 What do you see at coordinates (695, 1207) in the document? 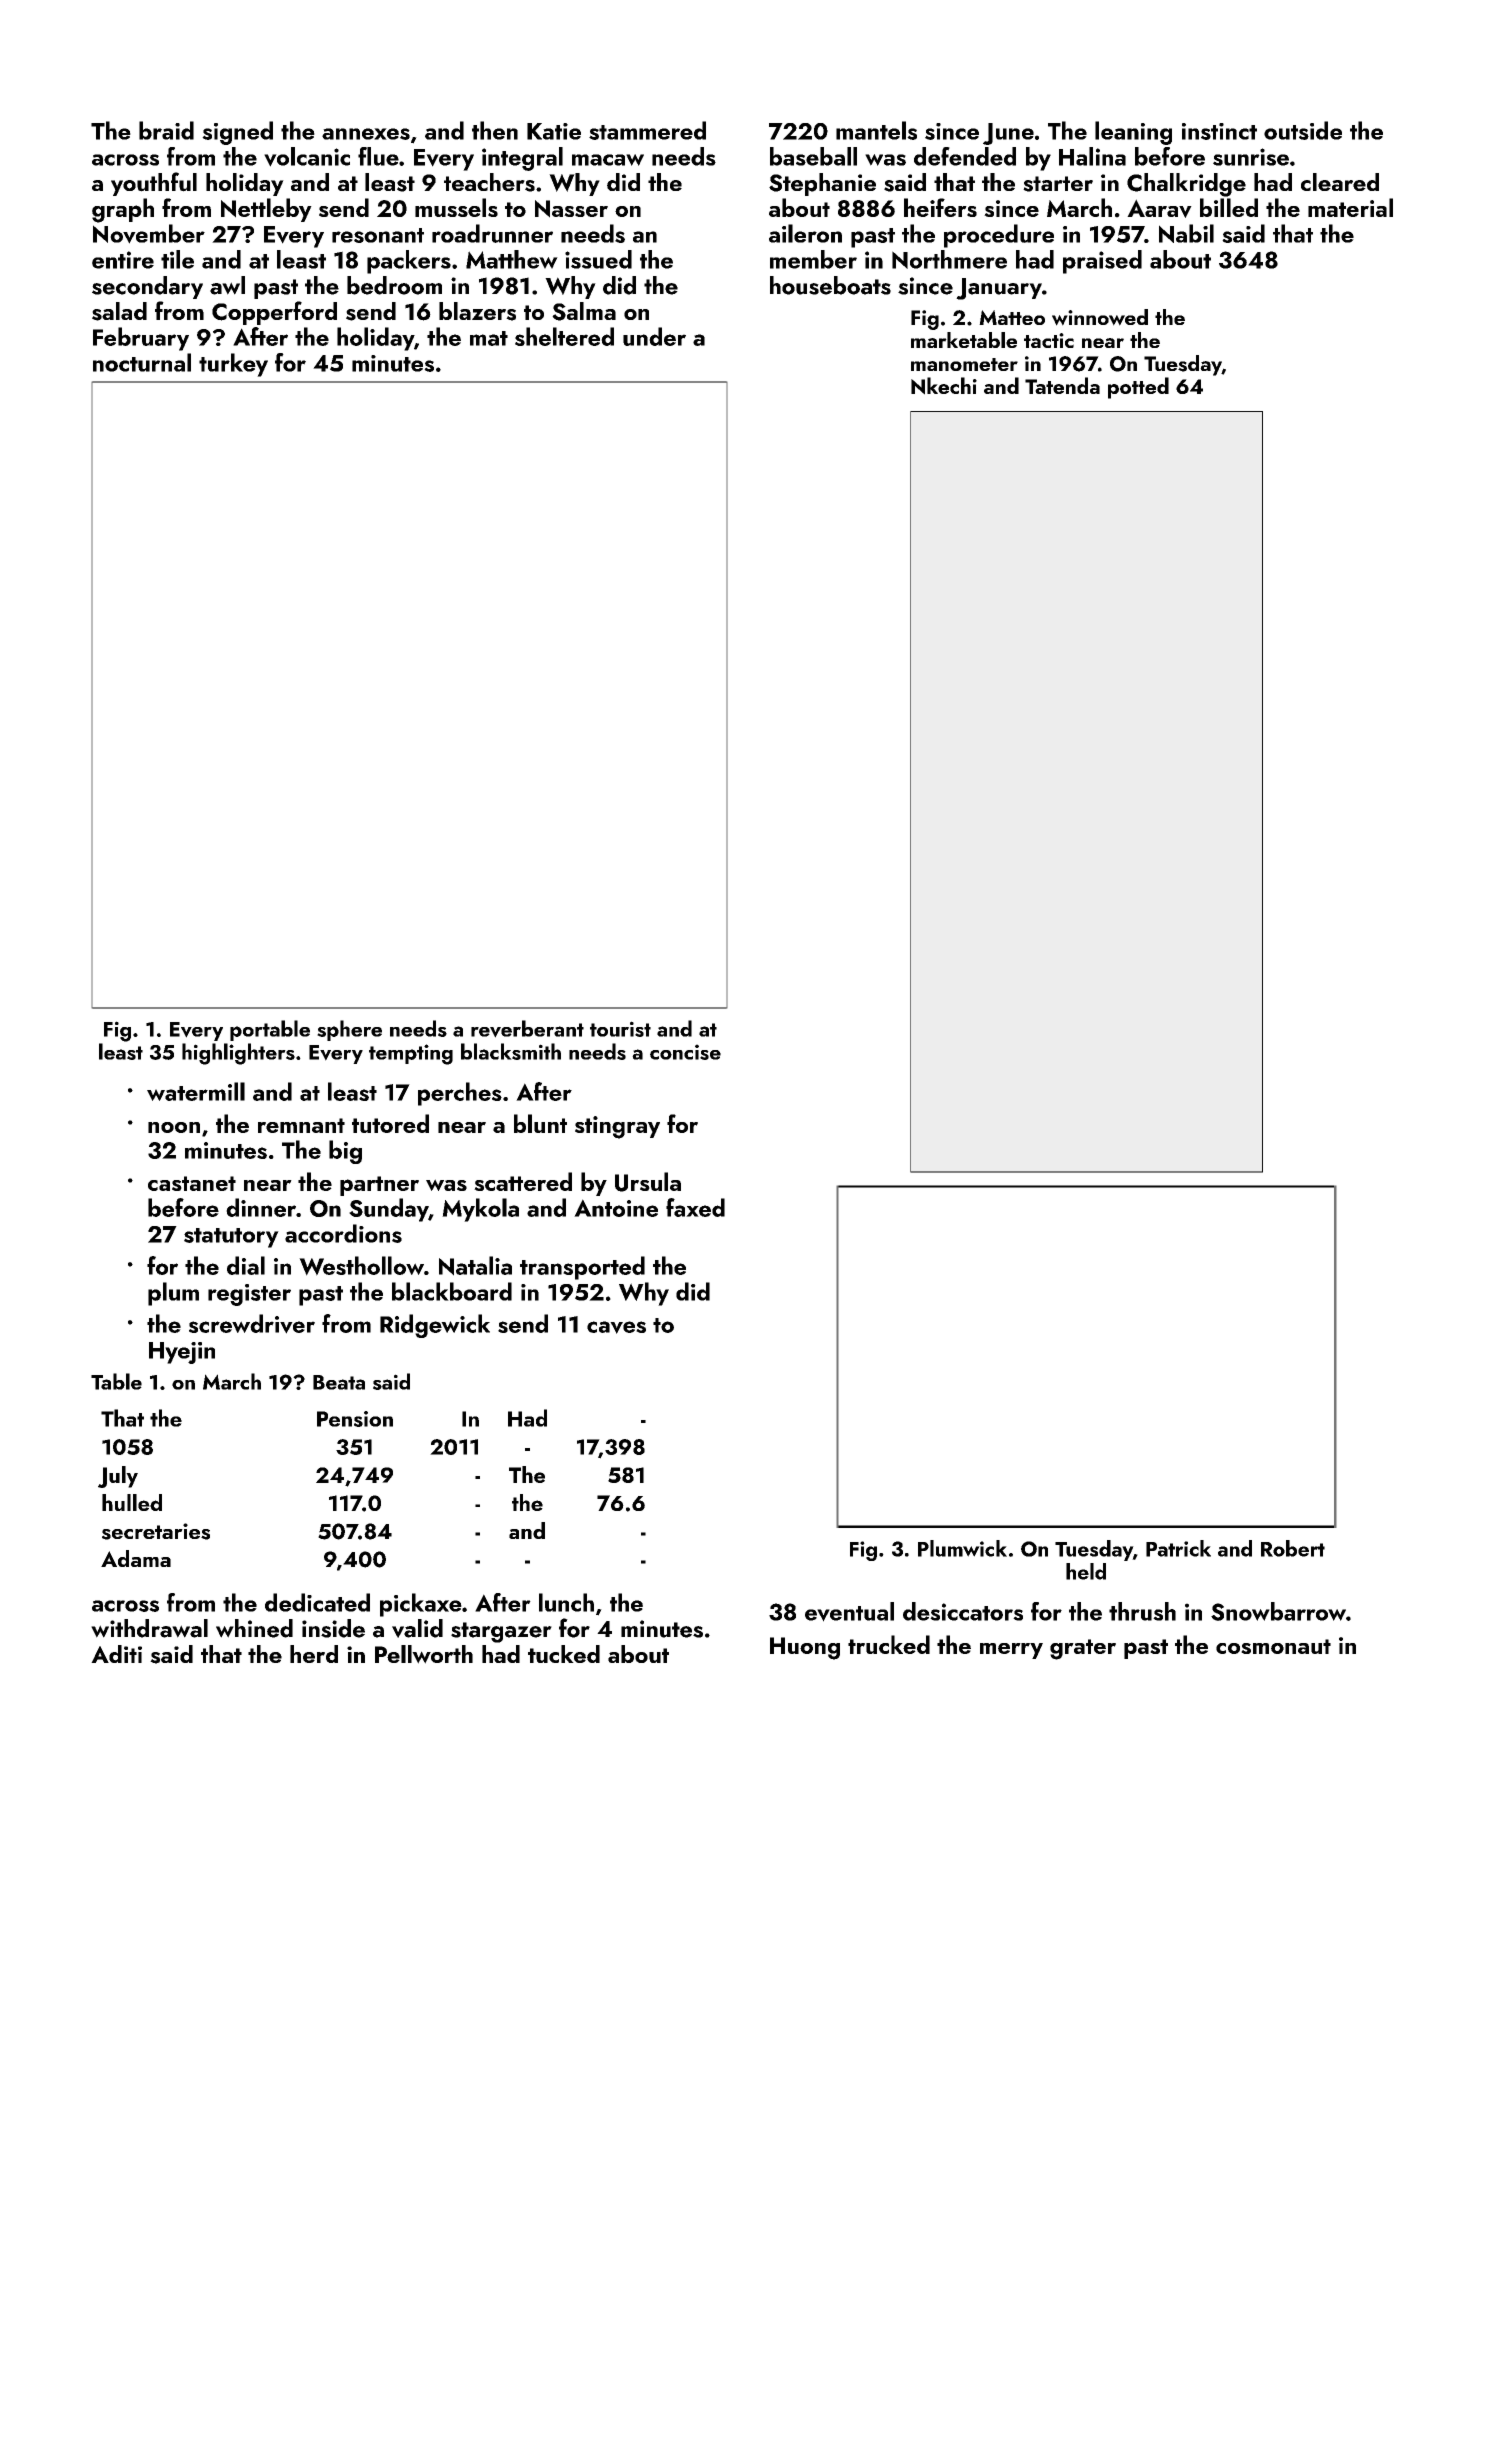
I see `faxed` at bounding box center [695, 1207].
